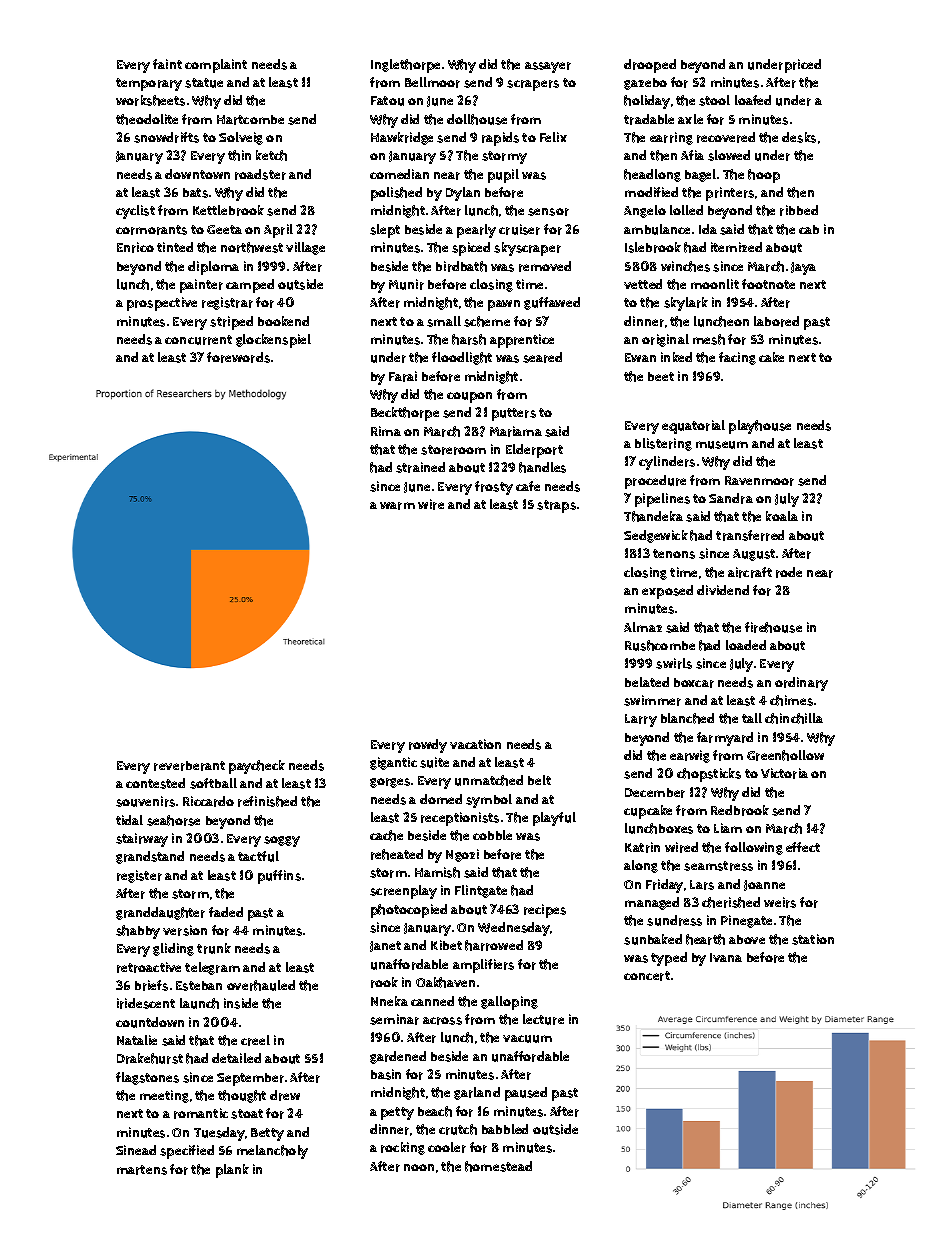  What do you see at coordinates (789, 572) in the screenshot?
I see `rode` at bounding box center [789, 572].
